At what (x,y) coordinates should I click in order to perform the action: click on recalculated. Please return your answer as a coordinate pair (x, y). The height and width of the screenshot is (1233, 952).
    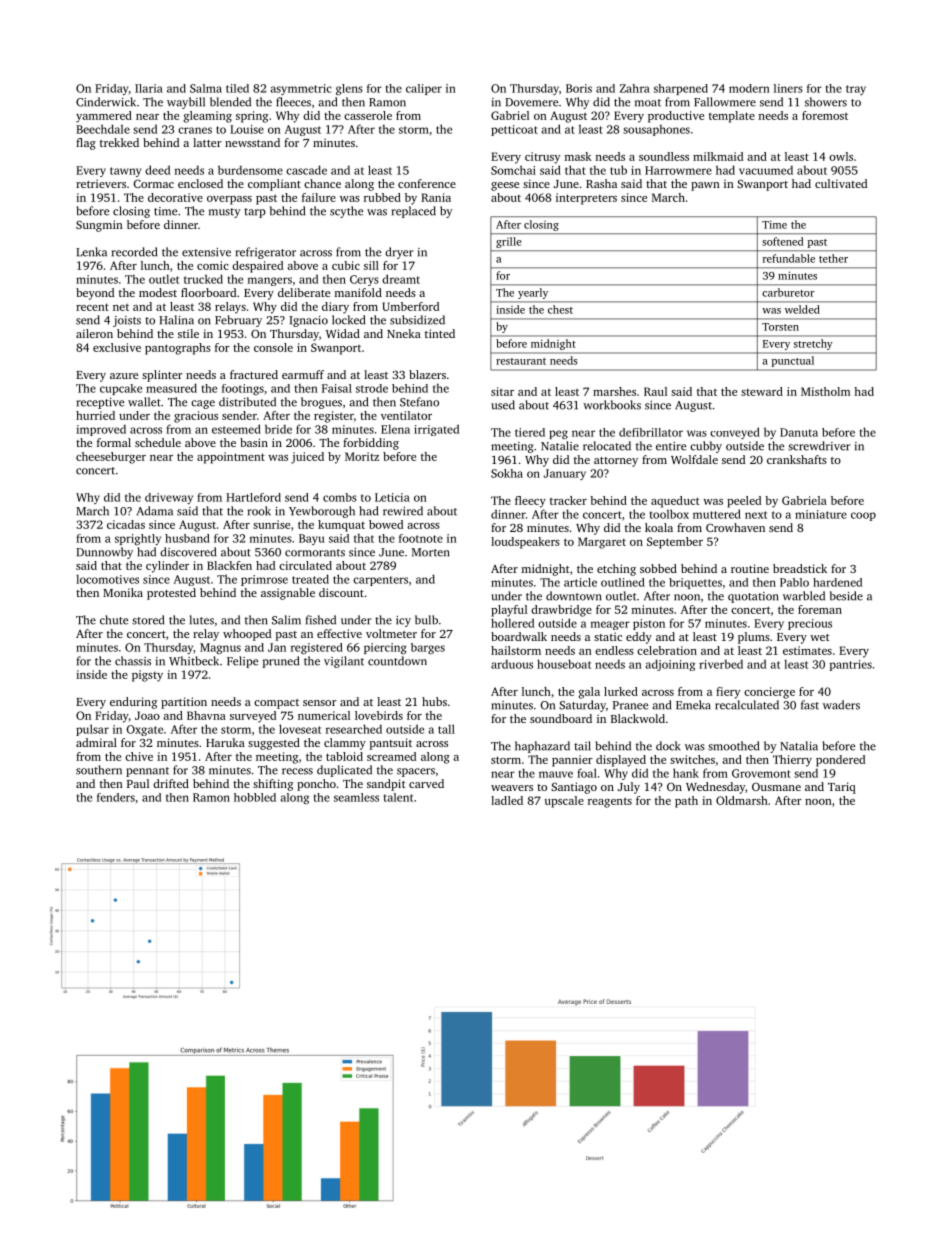
    Looking at the image, I should click on (747, 705).
